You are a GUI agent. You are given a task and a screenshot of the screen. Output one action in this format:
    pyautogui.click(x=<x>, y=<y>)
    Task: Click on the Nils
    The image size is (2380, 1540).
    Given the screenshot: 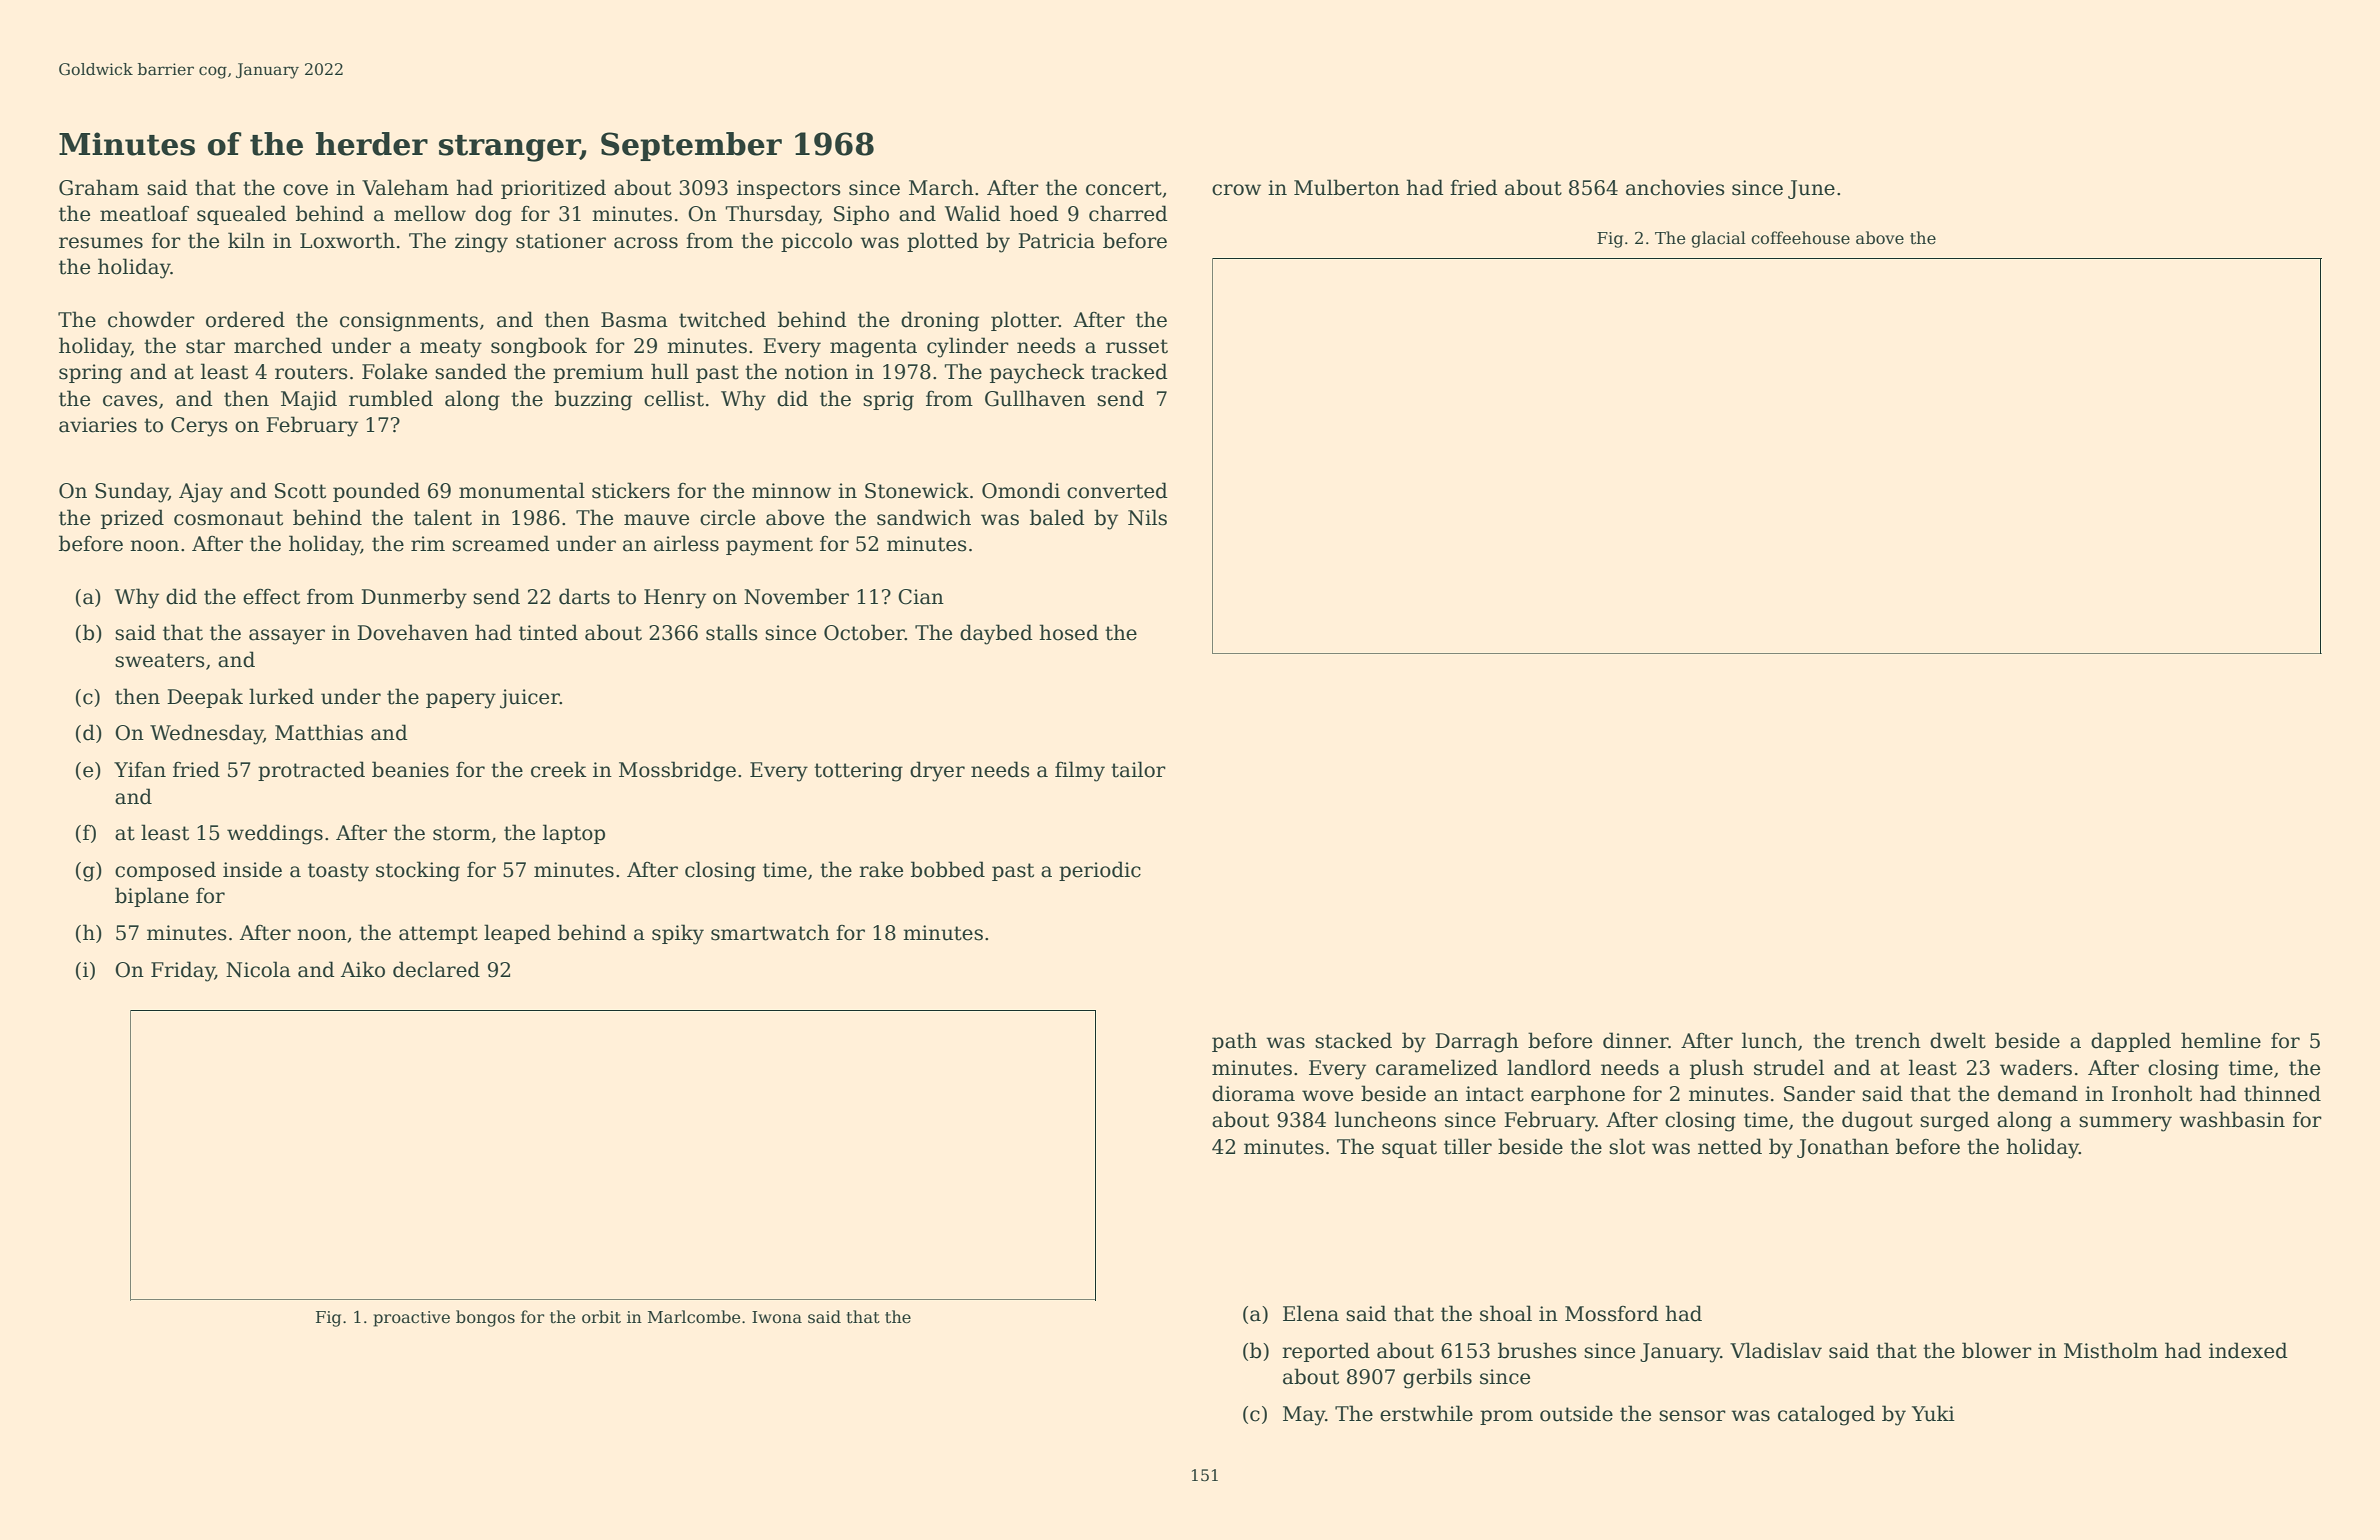 What is the action you would take?
    pyautogui.click(x=1147, y=517)
